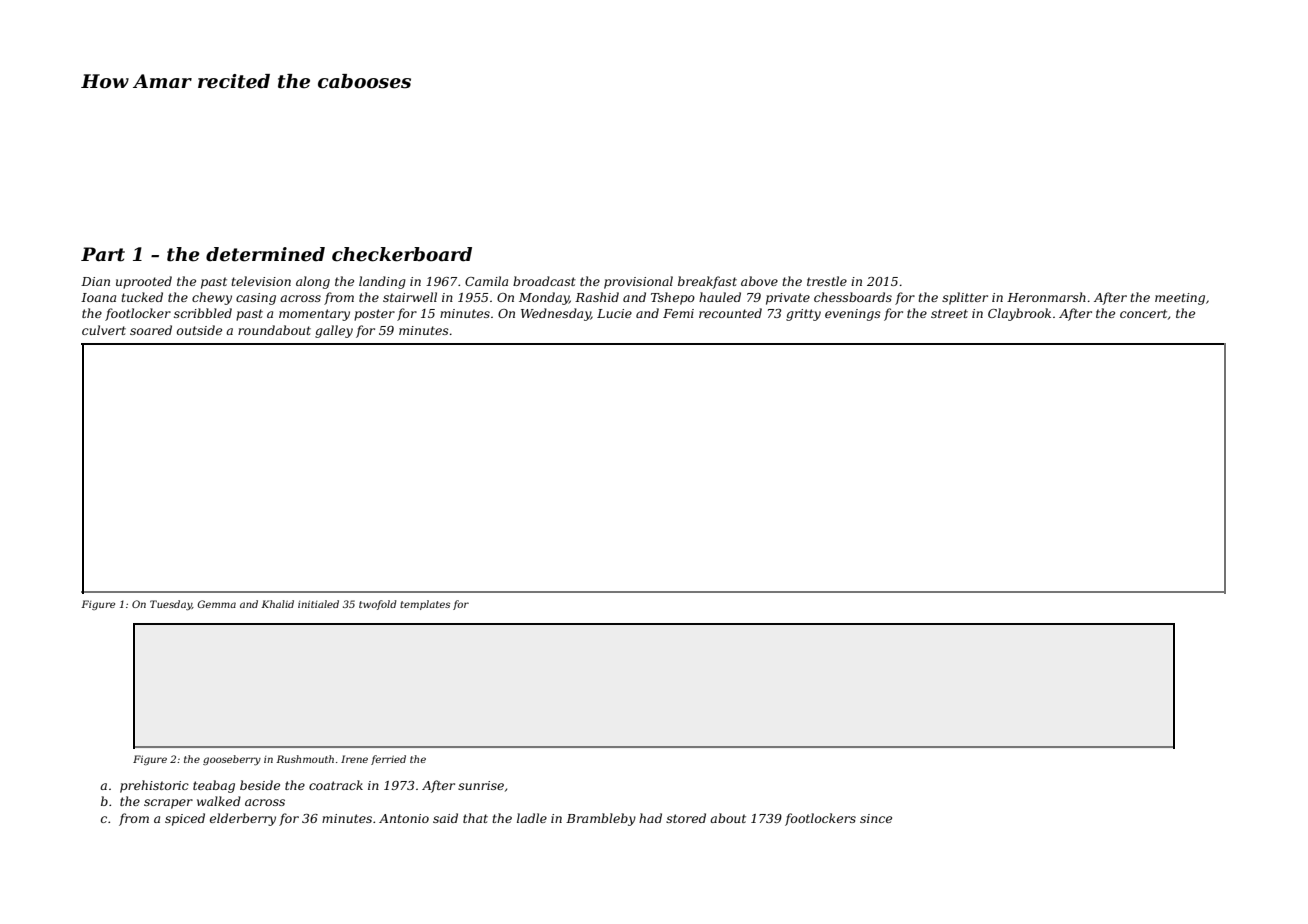 This screenshot has width=1308, height=924. I want to click on street, so click(949, 313).
